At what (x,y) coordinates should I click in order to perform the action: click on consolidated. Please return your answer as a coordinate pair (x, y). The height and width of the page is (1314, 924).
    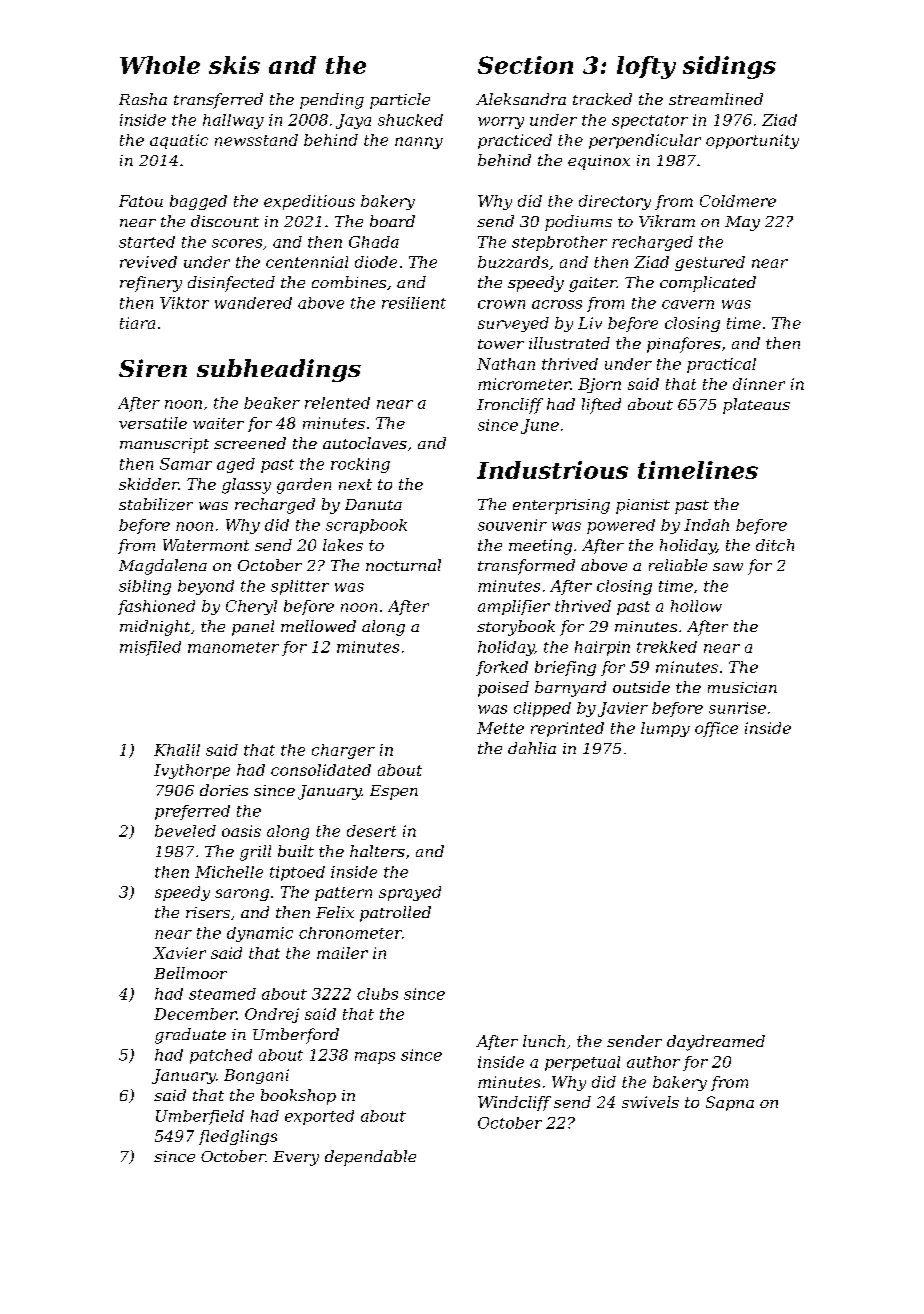
    Looking at the image, I should click on (321, 770).
